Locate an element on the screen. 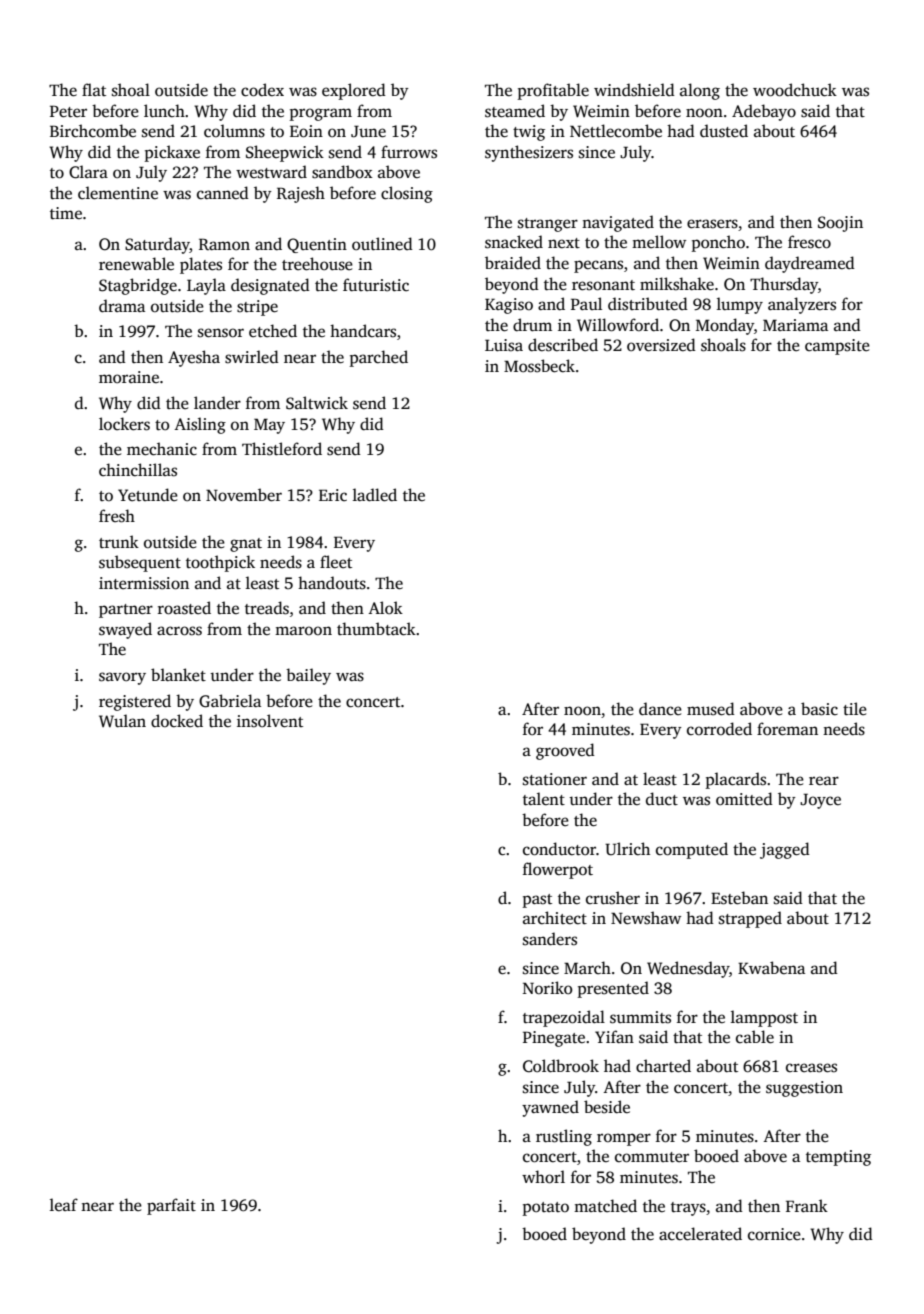 This screenshot has height=1314, width=924. dusted is located at coordinates (724, 131).
